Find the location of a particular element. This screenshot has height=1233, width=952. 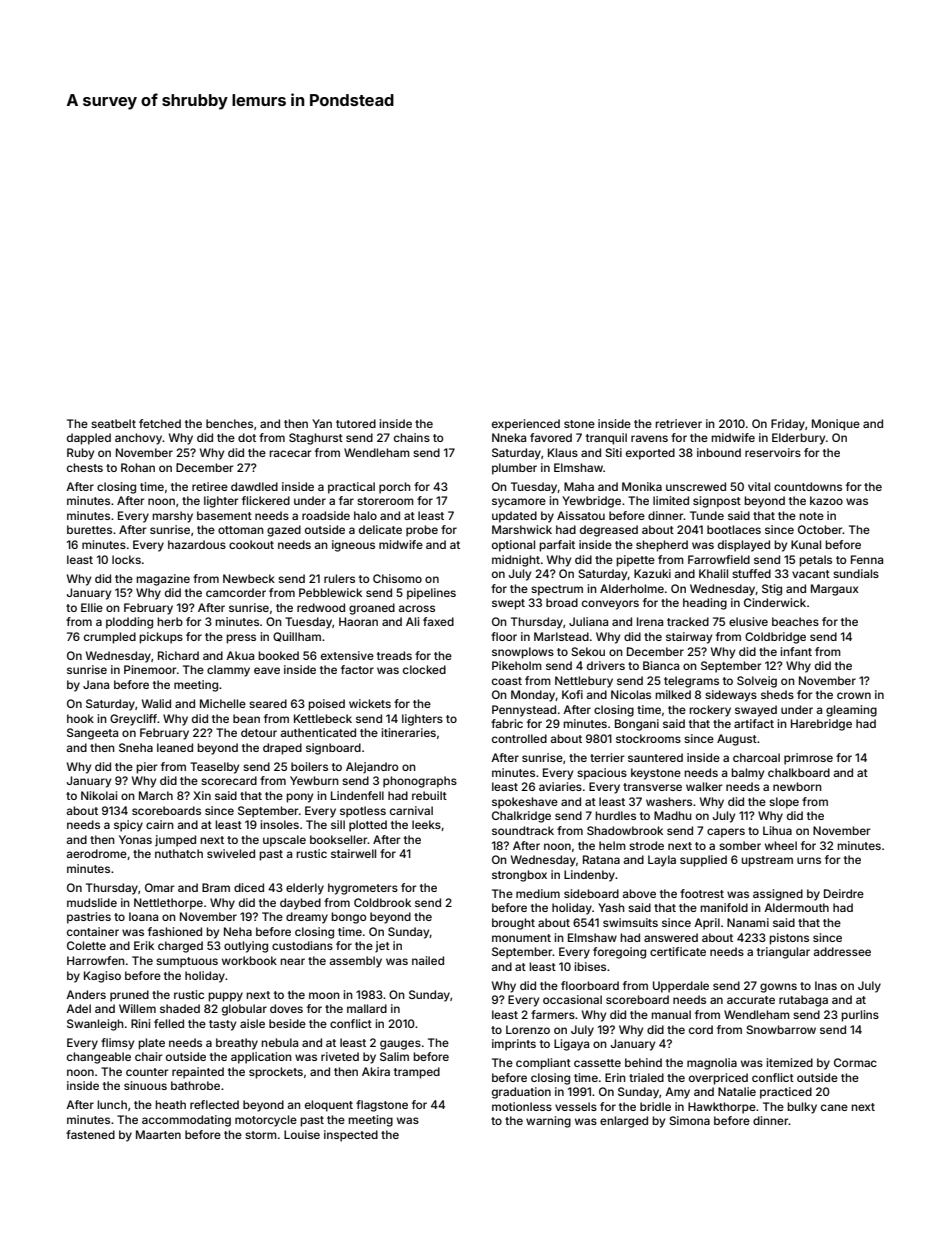

gauges is located at coordinates (400, 1045).
